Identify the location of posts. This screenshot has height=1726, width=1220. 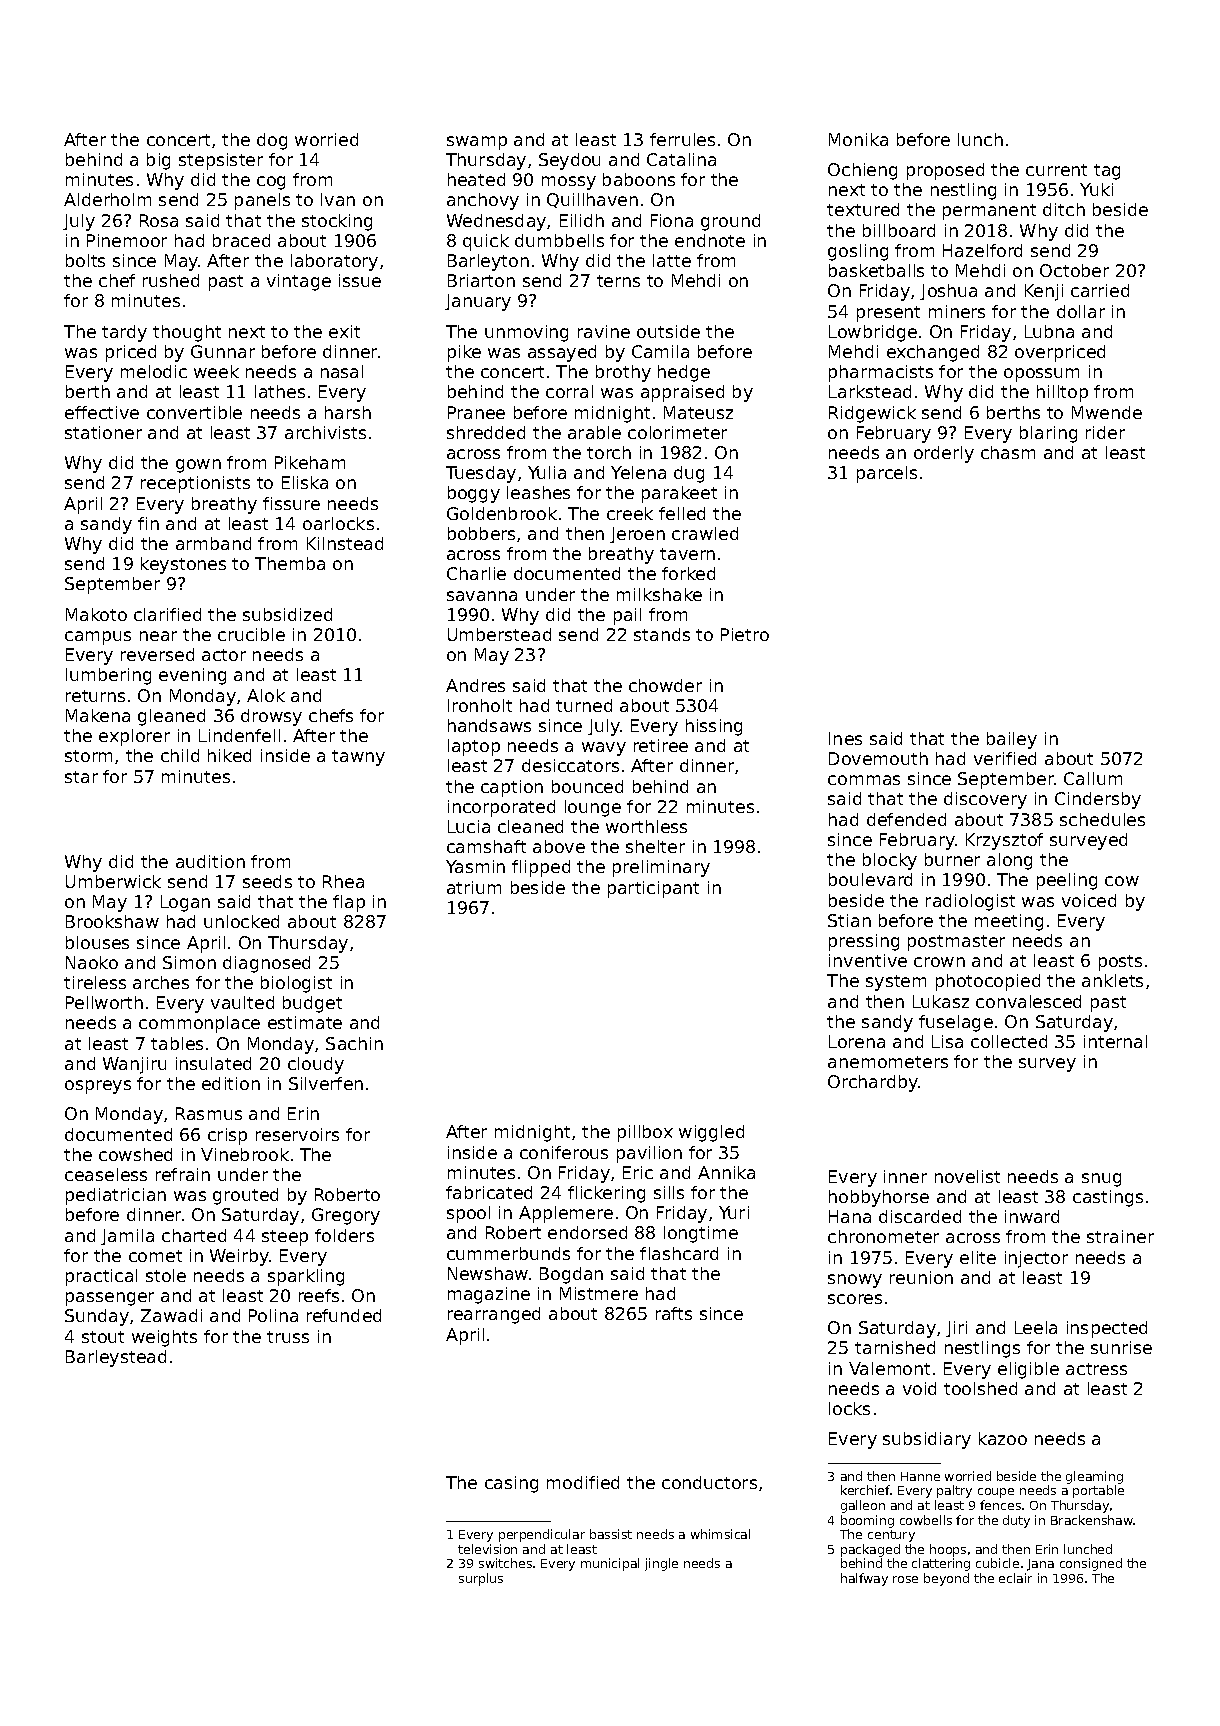
(1120, 963).
